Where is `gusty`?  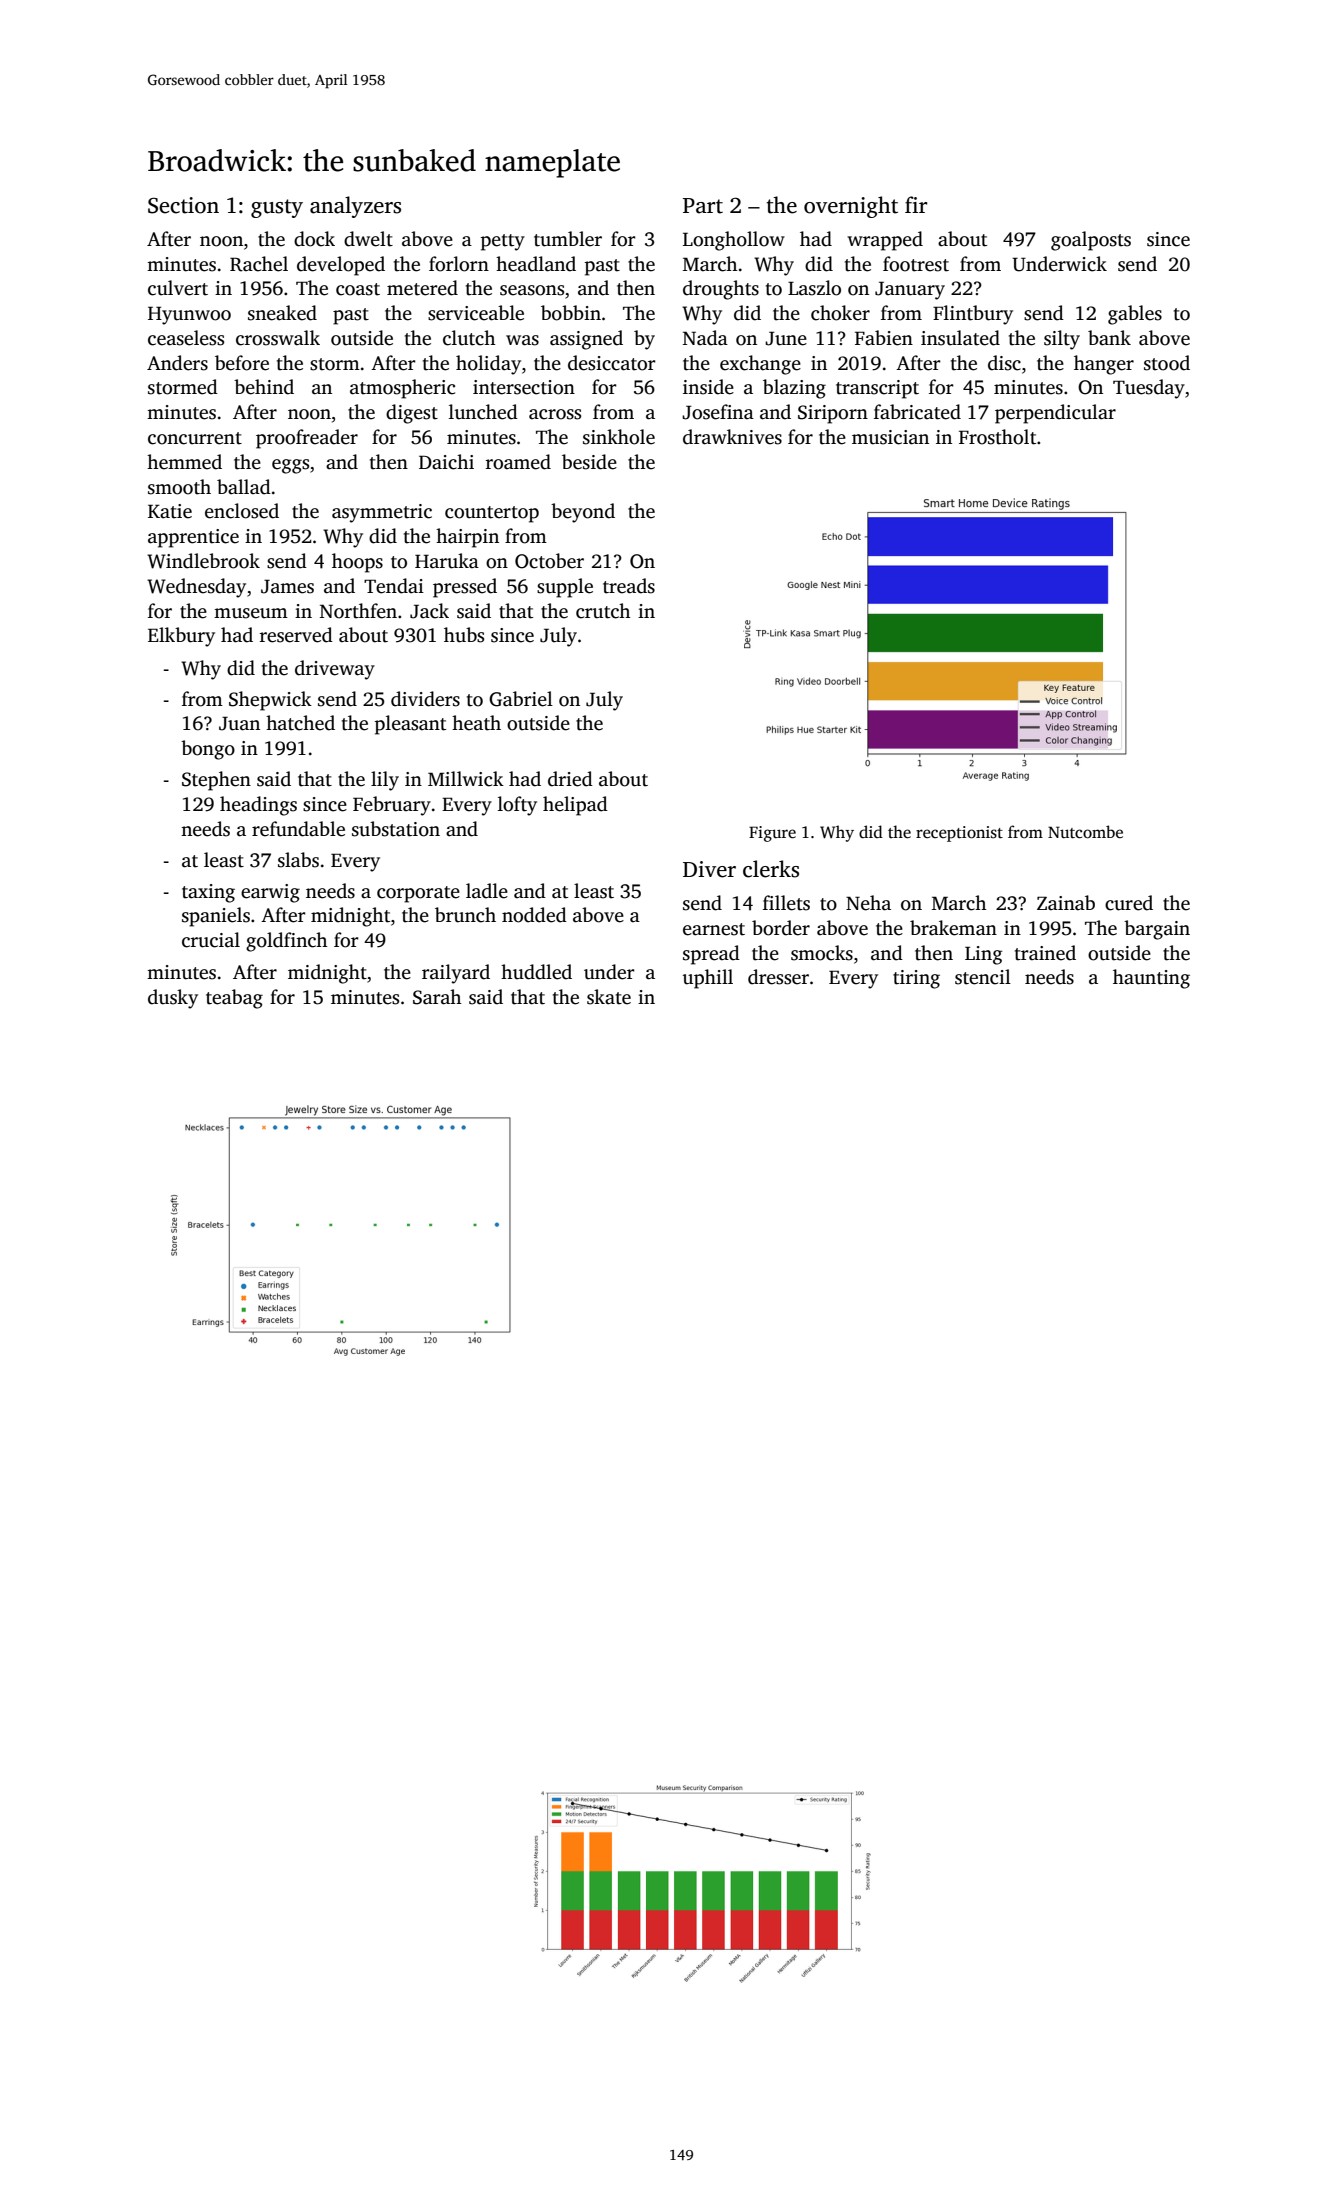
gusty is located at coordinates (277, 208).
